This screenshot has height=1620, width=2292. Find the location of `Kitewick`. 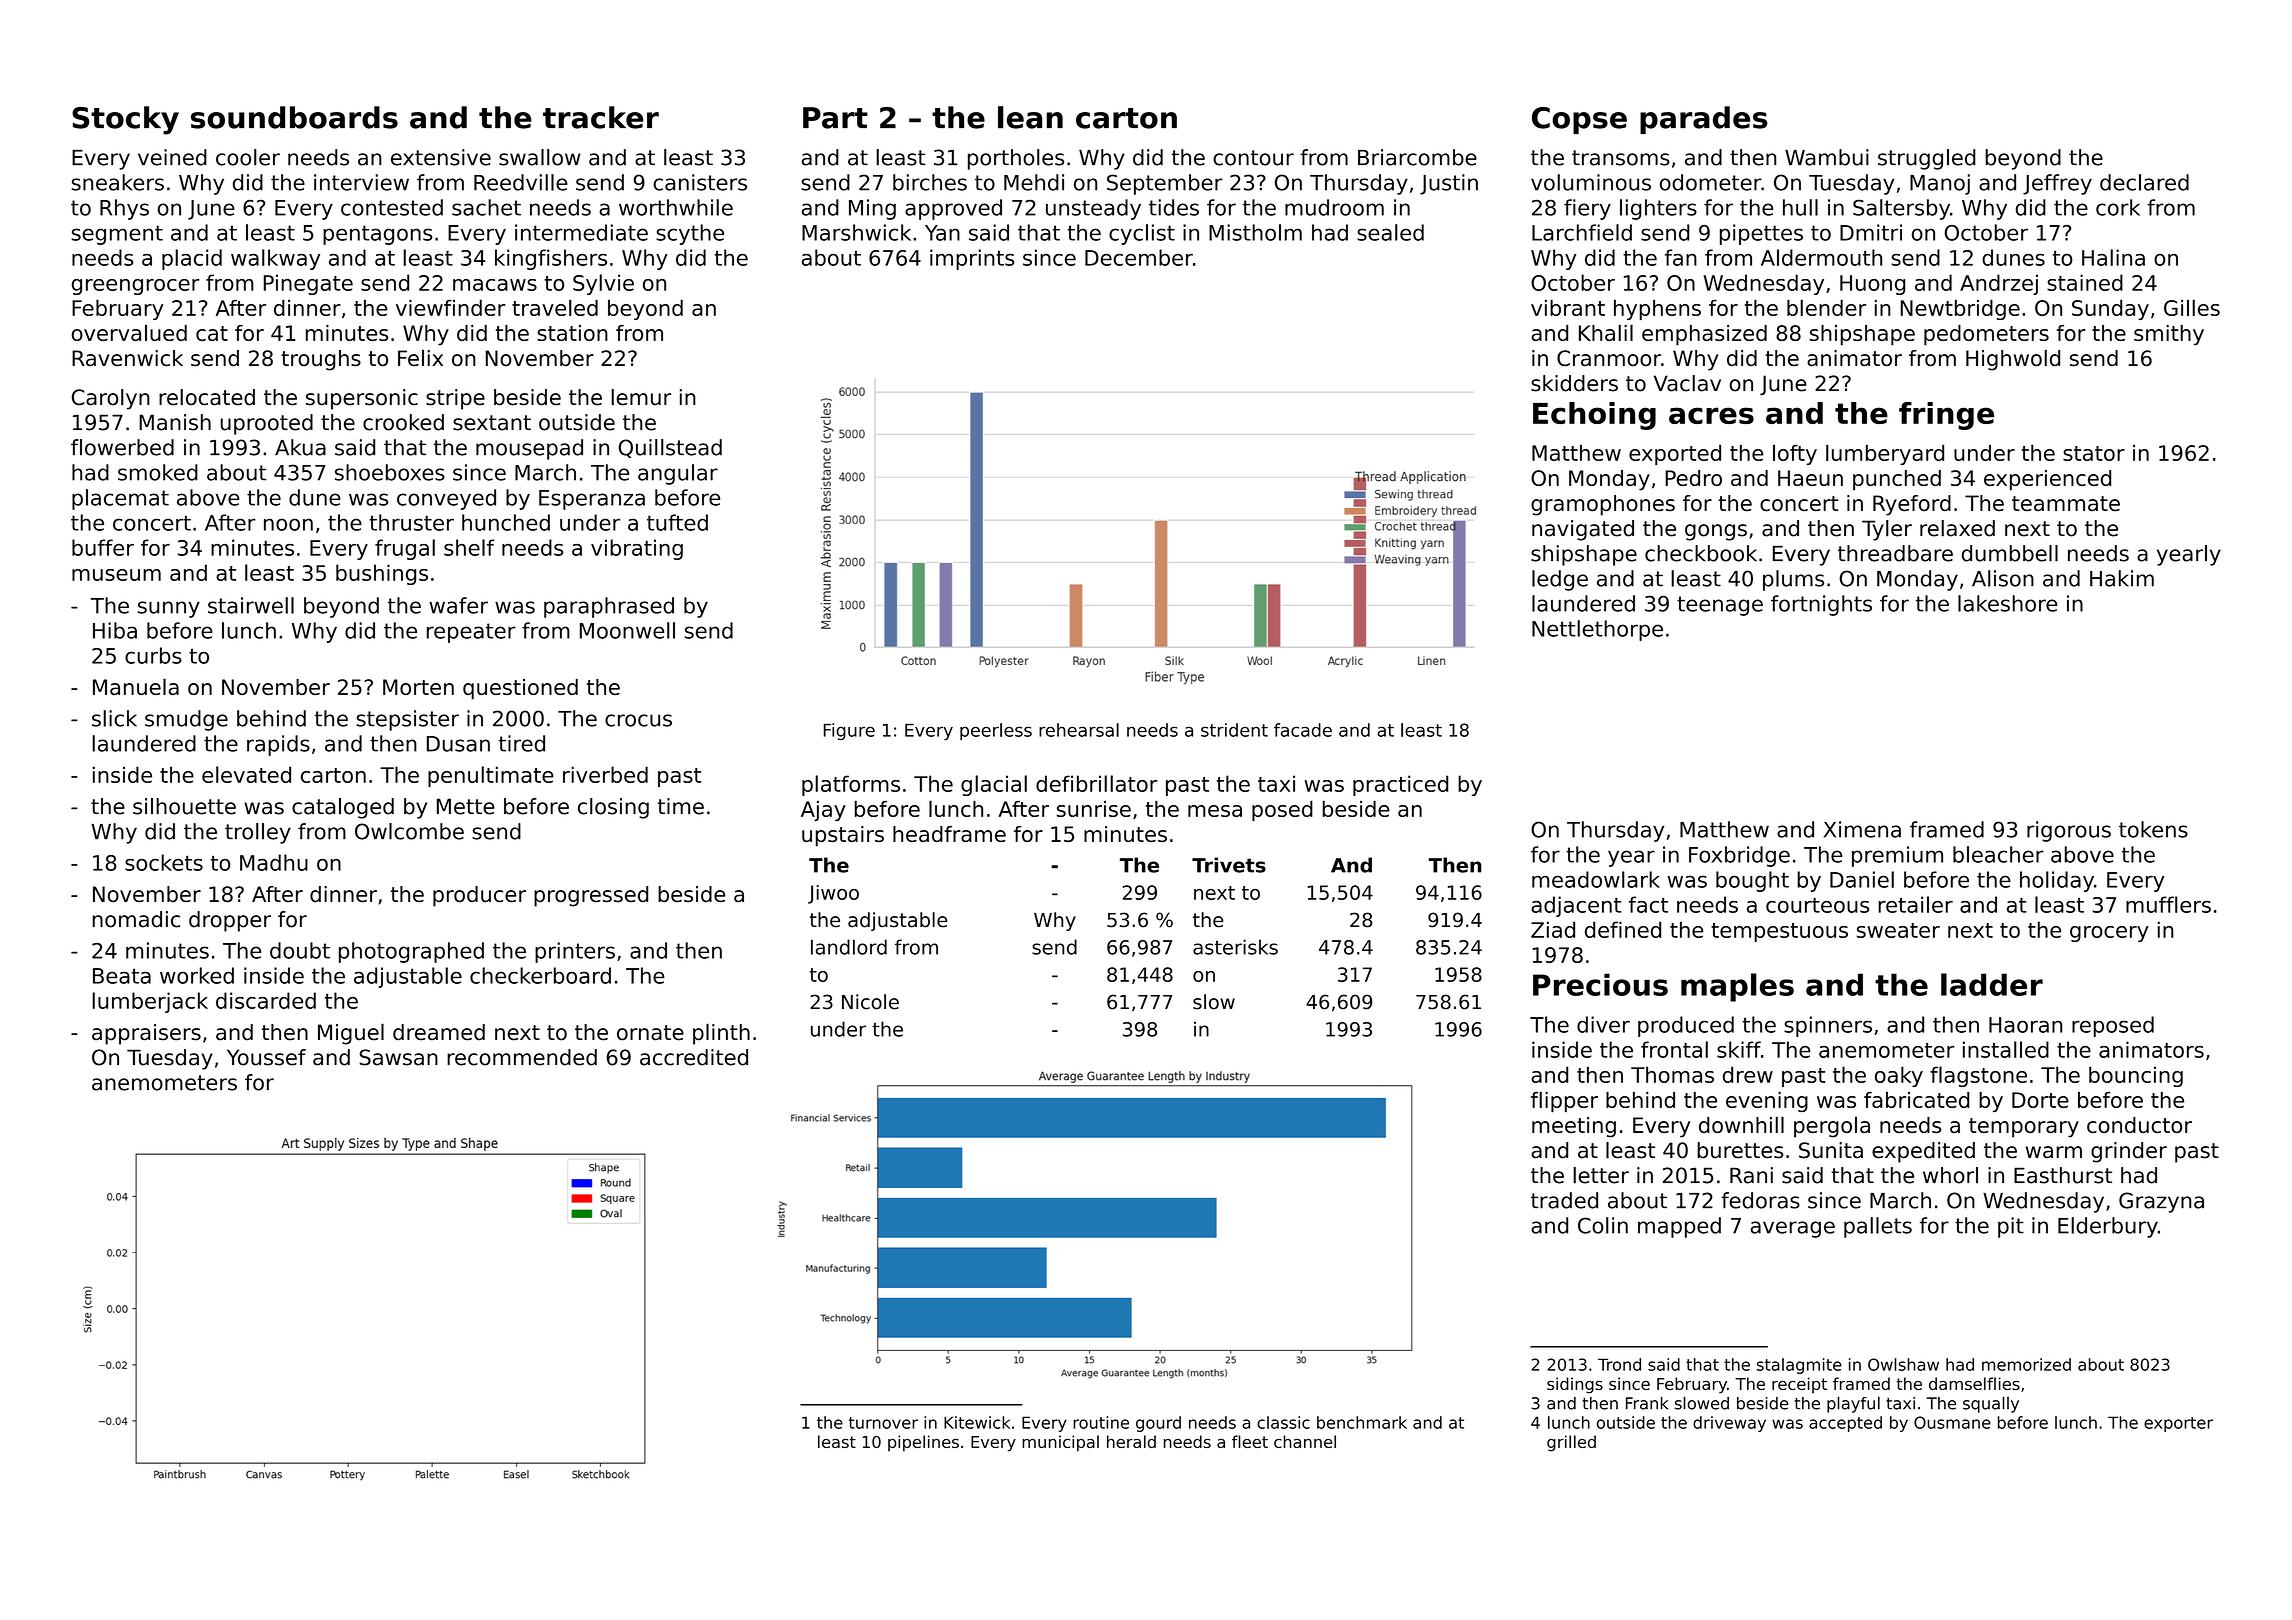

Kitewick is located at coordinates (977, 1422).
